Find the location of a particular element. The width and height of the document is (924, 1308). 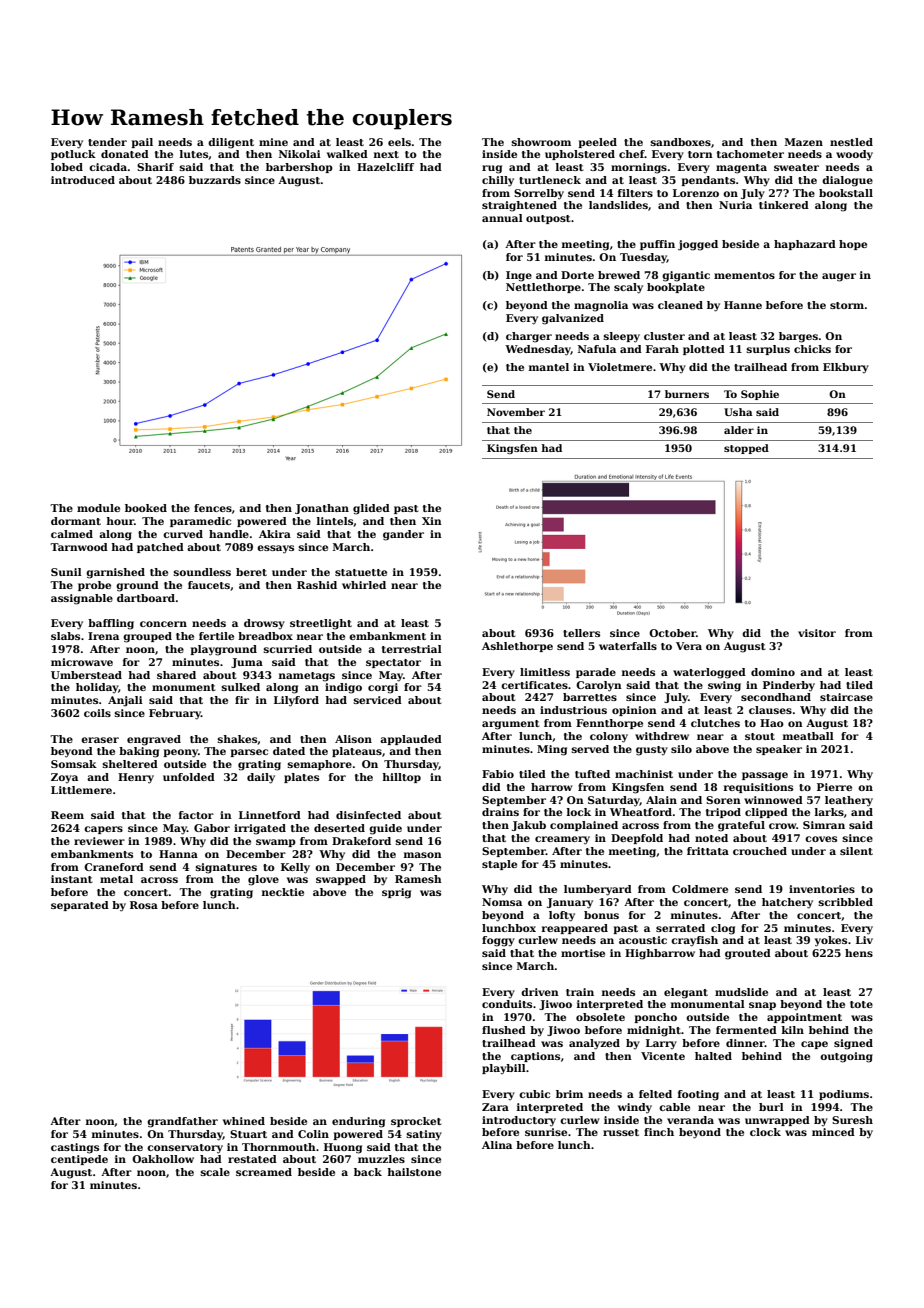

Thornmouth is located at coordinates (279, 1147).
